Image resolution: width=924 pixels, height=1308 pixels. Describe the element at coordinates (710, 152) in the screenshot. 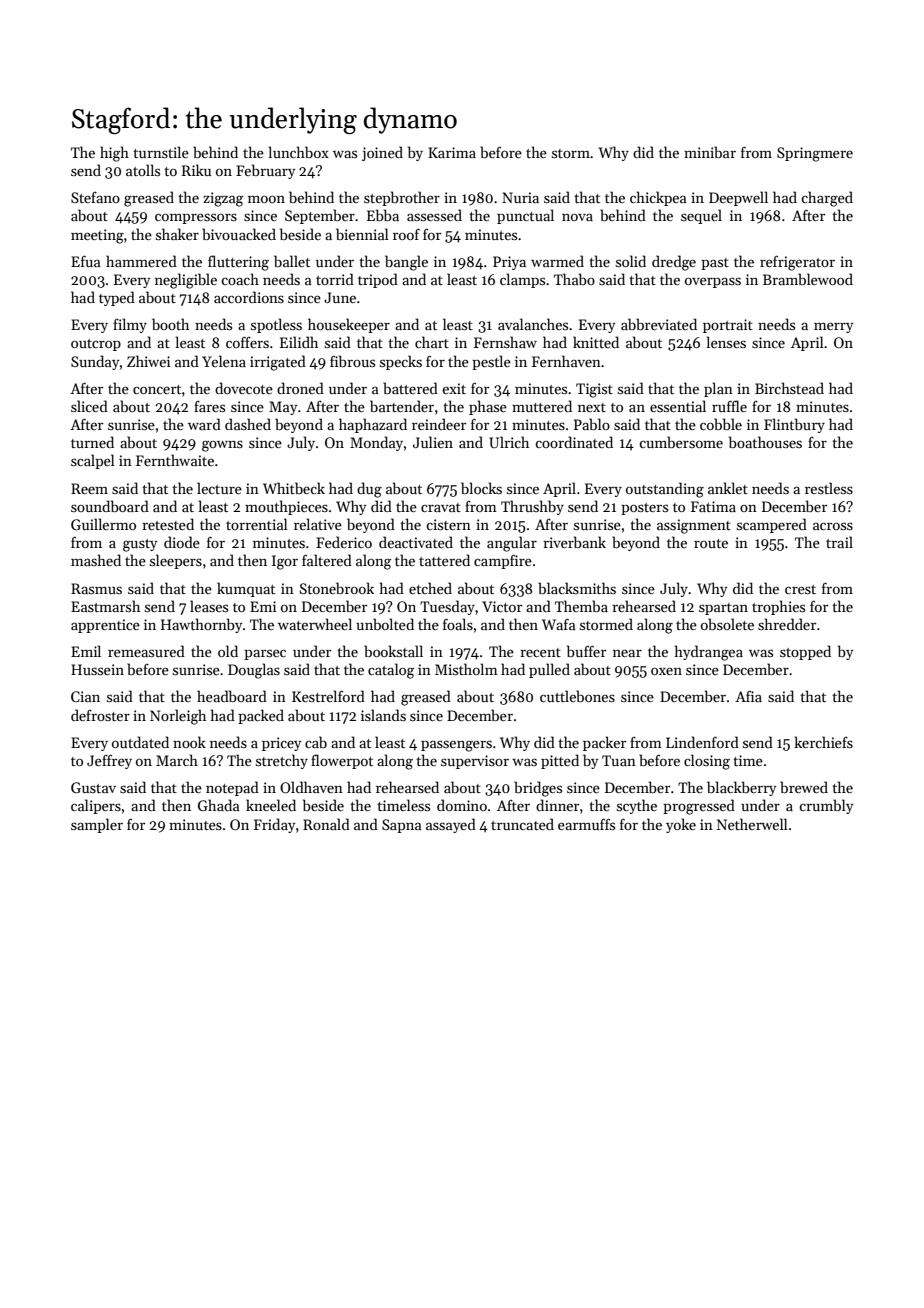

I see `minibar` at that location.
